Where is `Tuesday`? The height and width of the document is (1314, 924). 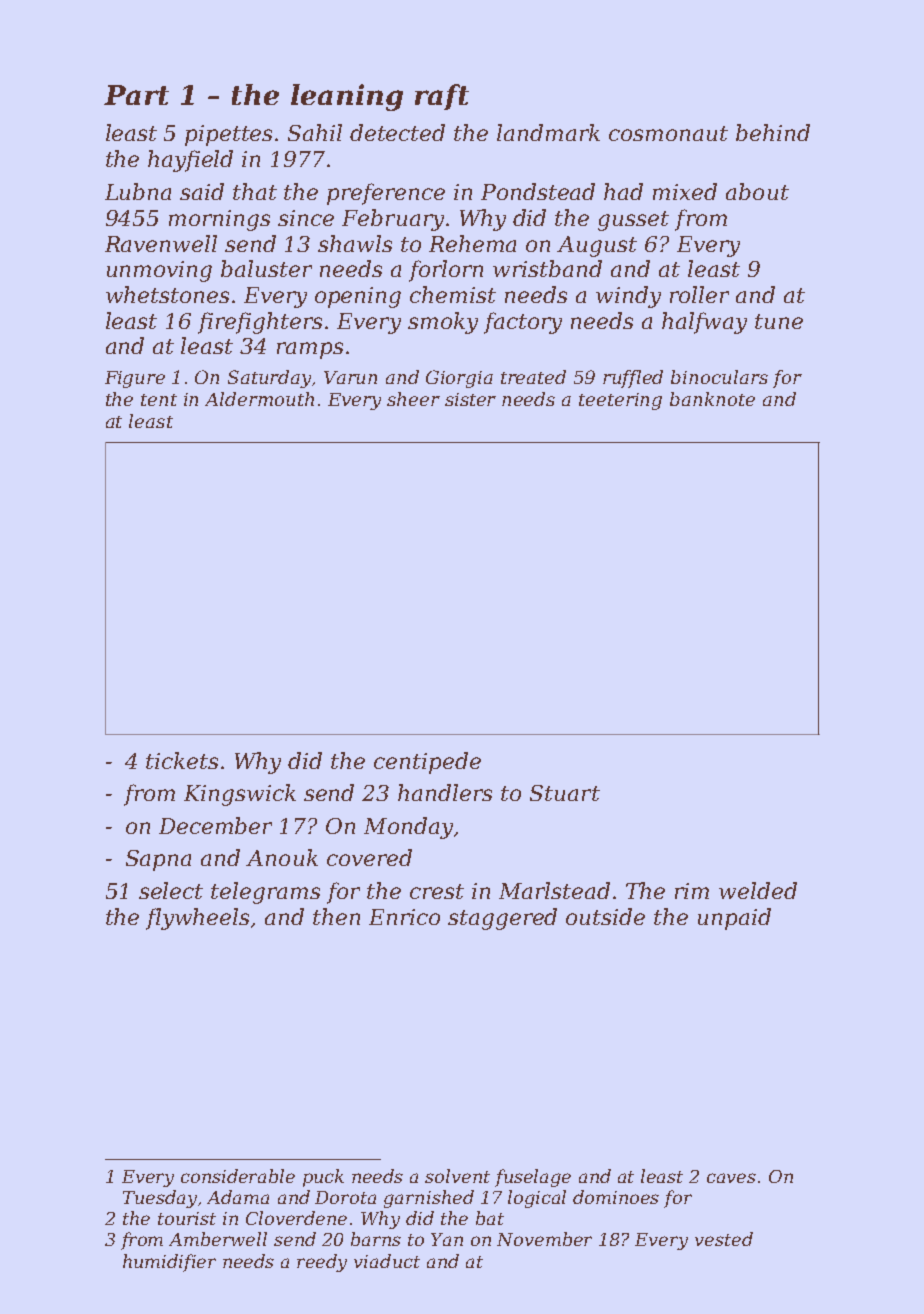
Tuesday is located at coordinates (160, 1199).
